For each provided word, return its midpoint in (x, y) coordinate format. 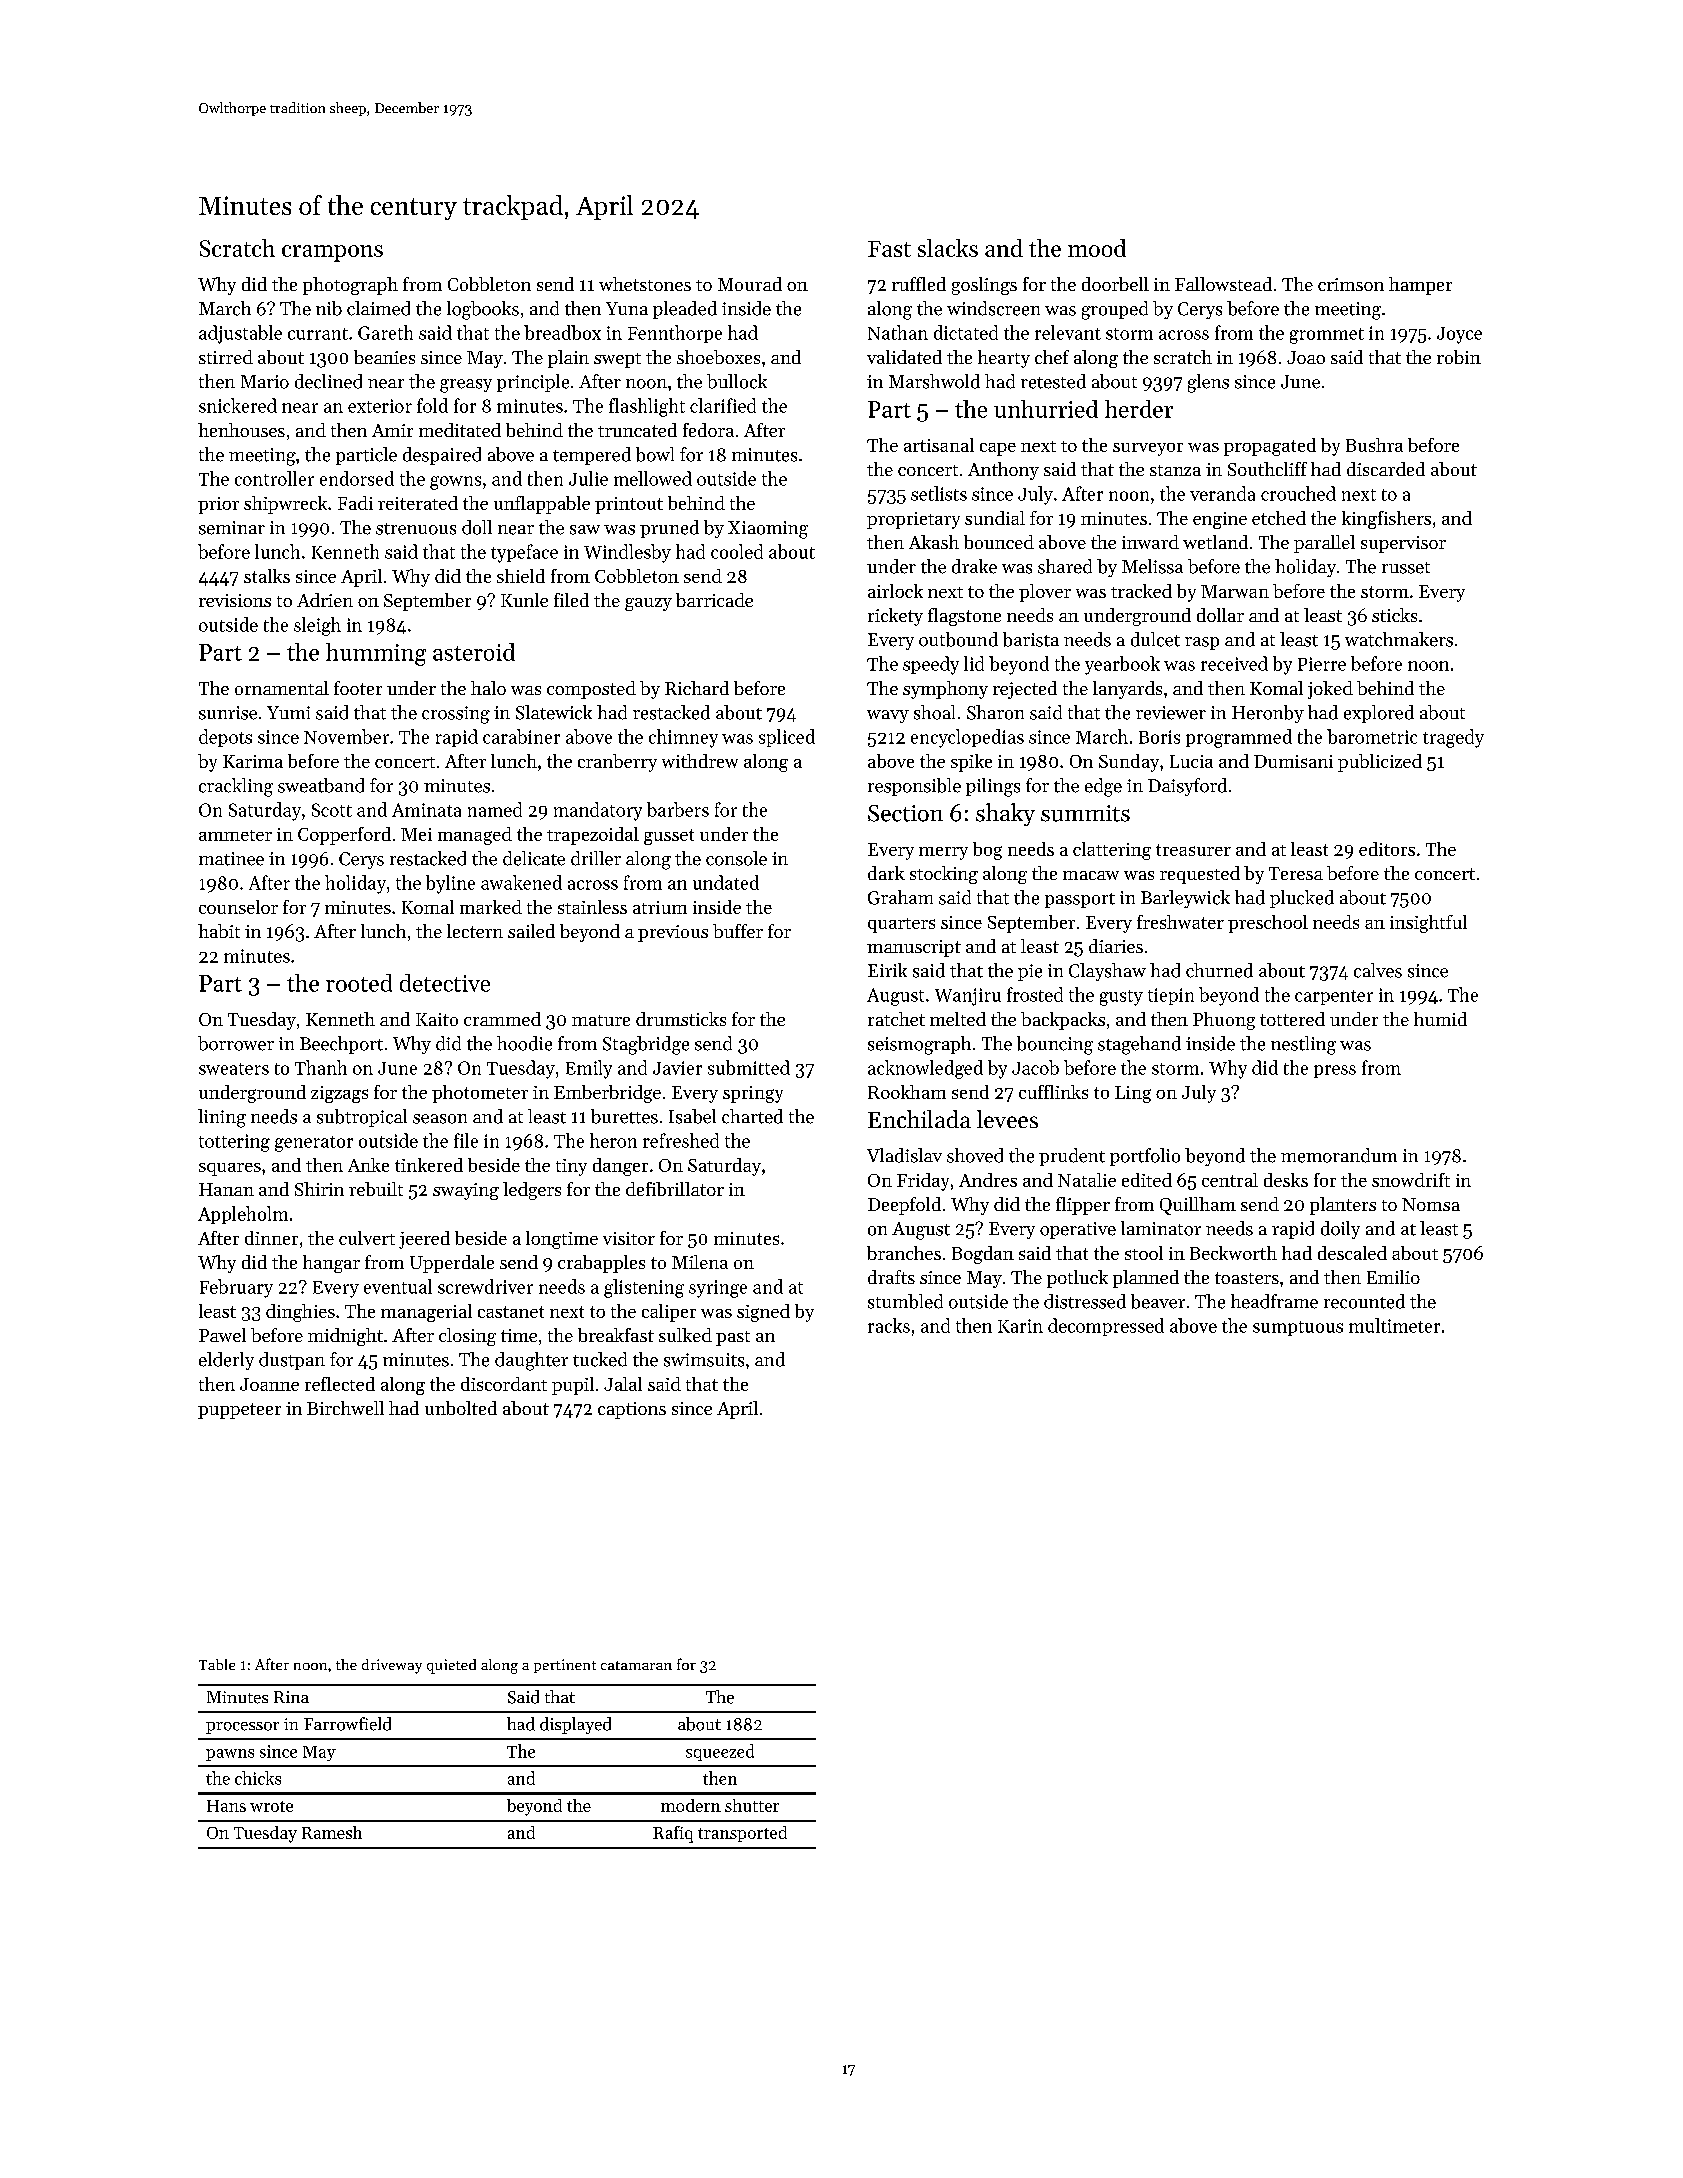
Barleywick (1185, 899)
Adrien (325, 600)
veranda (1222, 493)
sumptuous (1298, 1328)
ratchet (896, 1019)
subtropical (362, 1118)
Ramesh (332, 1832)
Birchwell (345, 1408)
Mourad (750, 284)
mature (601, 1020)
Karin (1020, 1326)
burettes (624, 1116)
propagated (1270, 447)
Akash (934, 542)
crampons (332, 253)
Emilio (1393, 1277)
